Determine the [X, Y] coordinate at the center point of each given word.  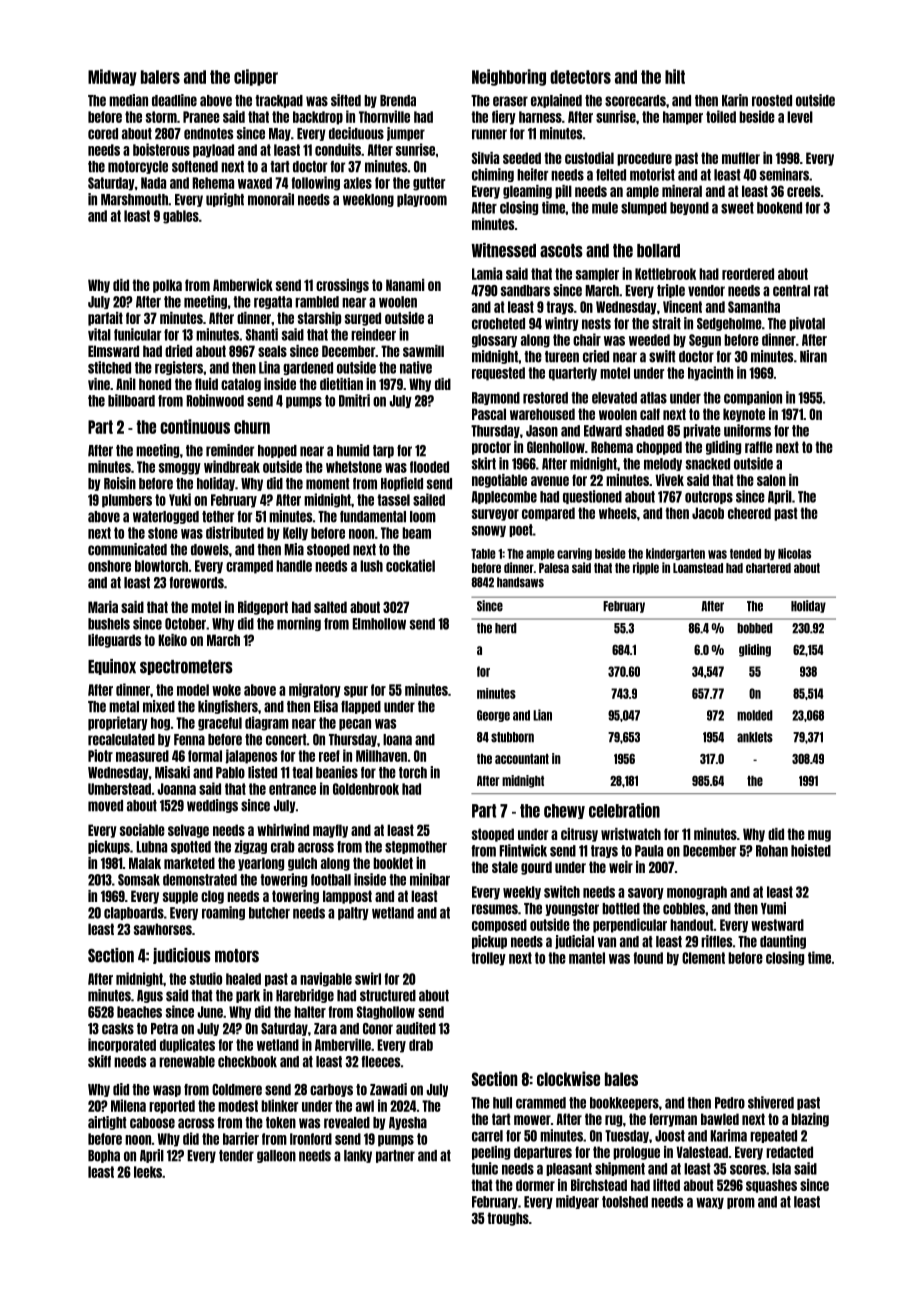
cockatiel [410, 565]
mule [605, 208]
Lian [542, 715]
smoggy [180, 469]
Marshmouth [134, 200]
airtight [107, 1123]
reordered [748, 274]
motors [237, 956]
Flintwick [523, 850]
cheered [749, 513]
